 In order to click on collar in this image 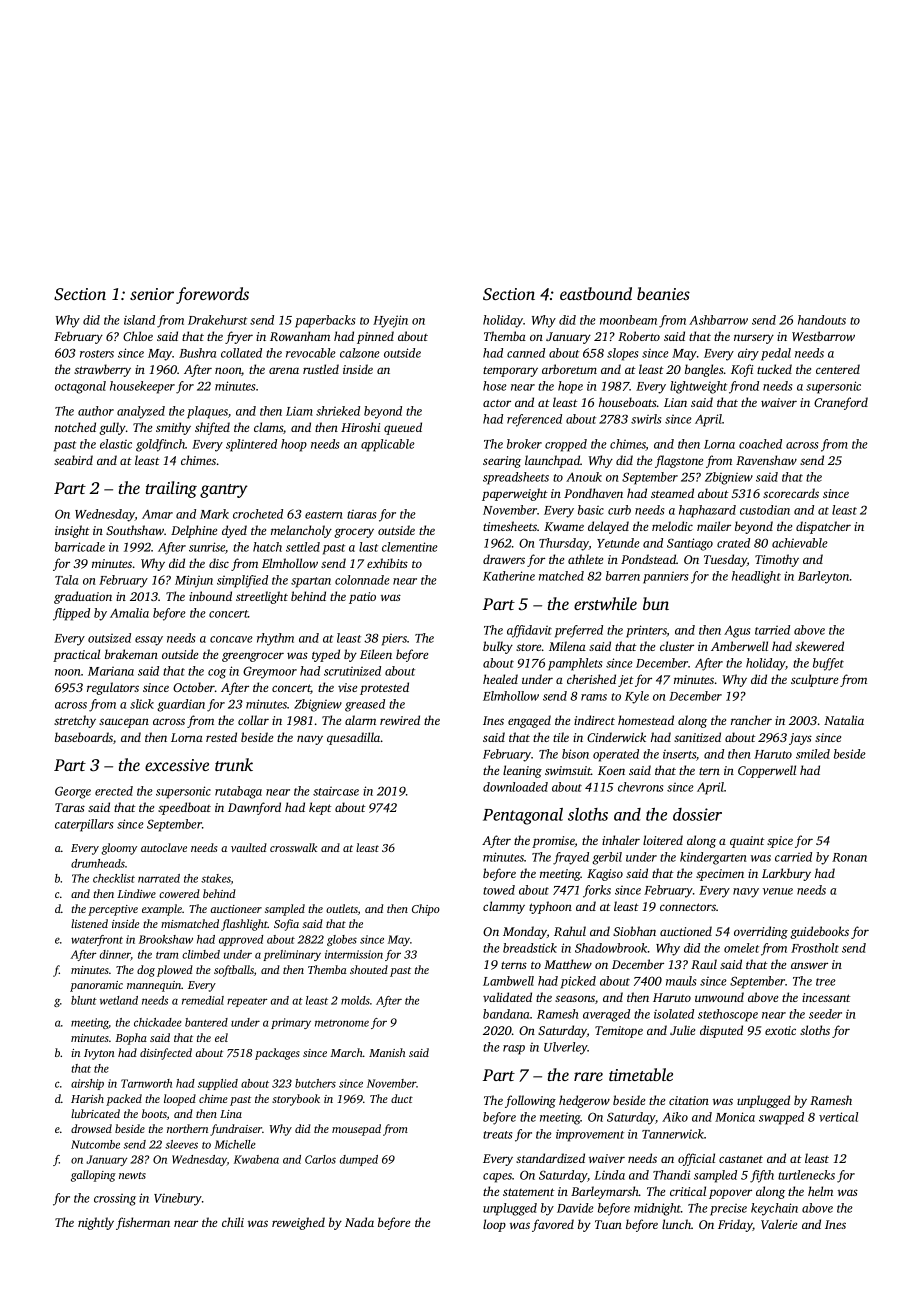, I will do `click(253, 720)`.
